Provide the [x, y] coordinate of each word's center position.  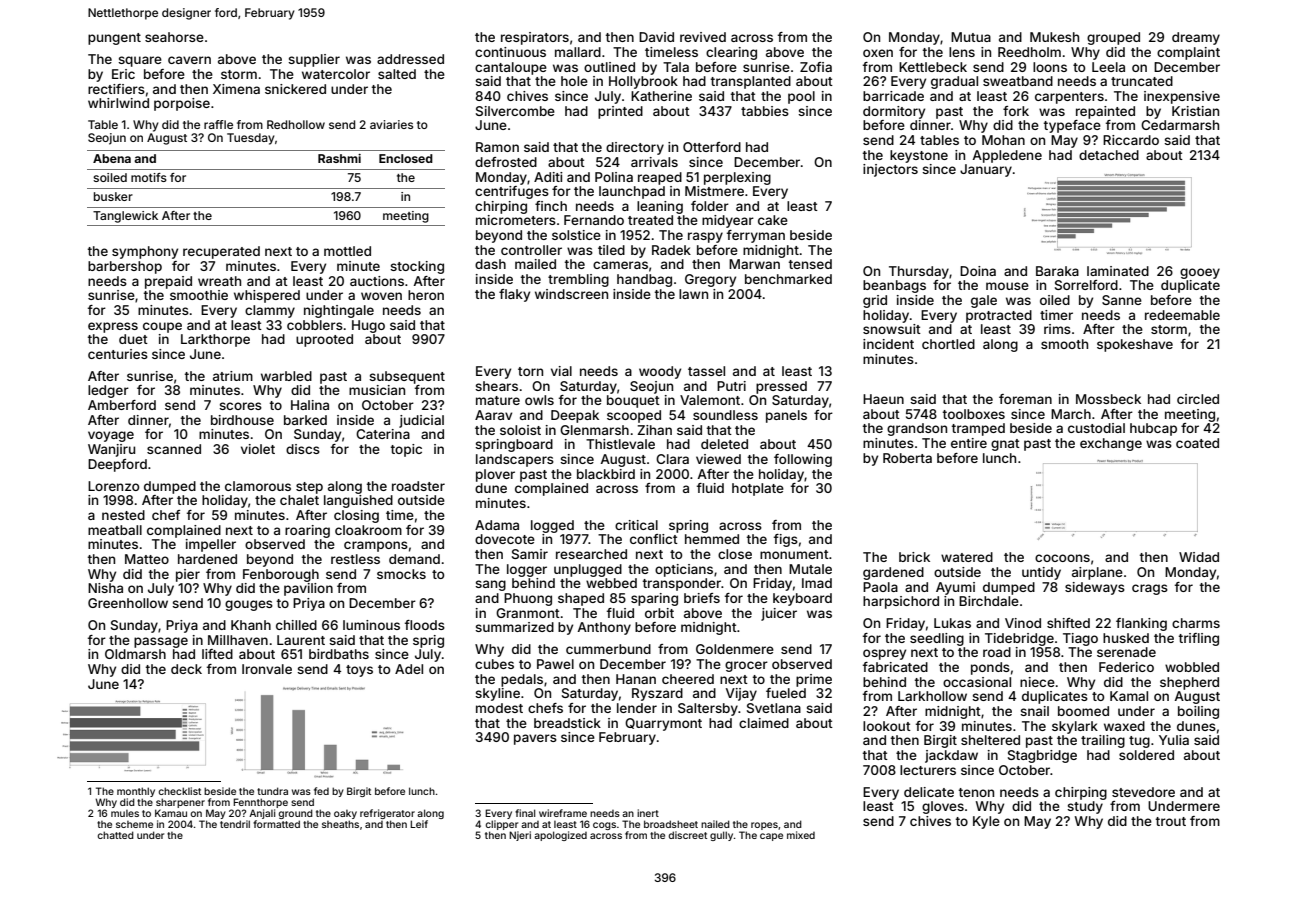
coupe [162, 327]
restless [355, 559]
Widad [1199, 557]
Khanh [251, 625]
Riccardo [1131, 140]
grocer [746, 666]
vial [561, 371]
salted [397, 74]
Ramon [497, 147]
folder [710, 206]
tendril [235, 824]
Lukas [952, 623]
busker [113, 196]
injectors [890, 170]
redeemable [1182, 315]
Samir [530, 554]
